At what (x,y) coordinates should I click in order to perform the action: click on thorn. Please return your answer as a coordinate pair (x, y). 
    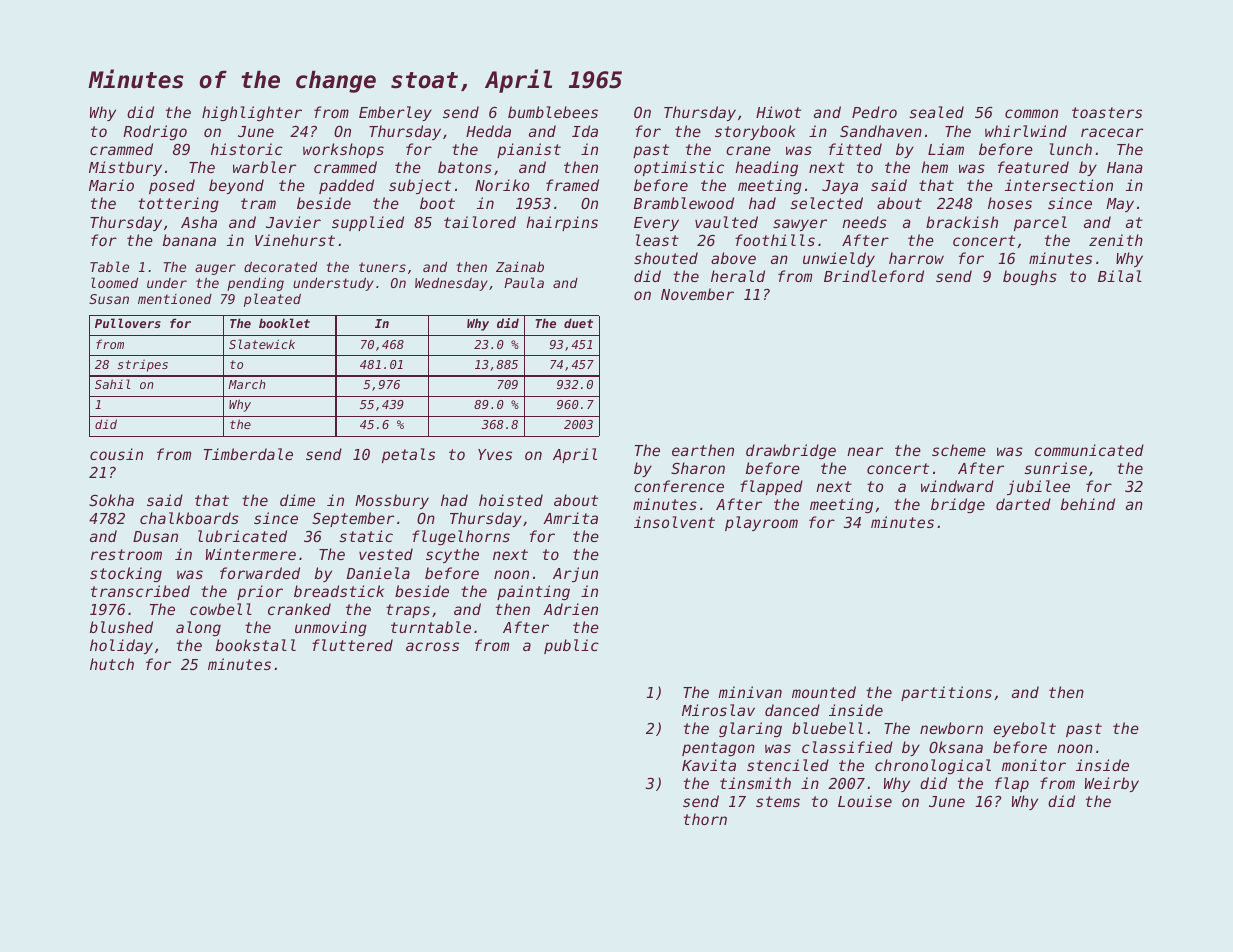
    Looking at the image, I should click on (705, 819).
